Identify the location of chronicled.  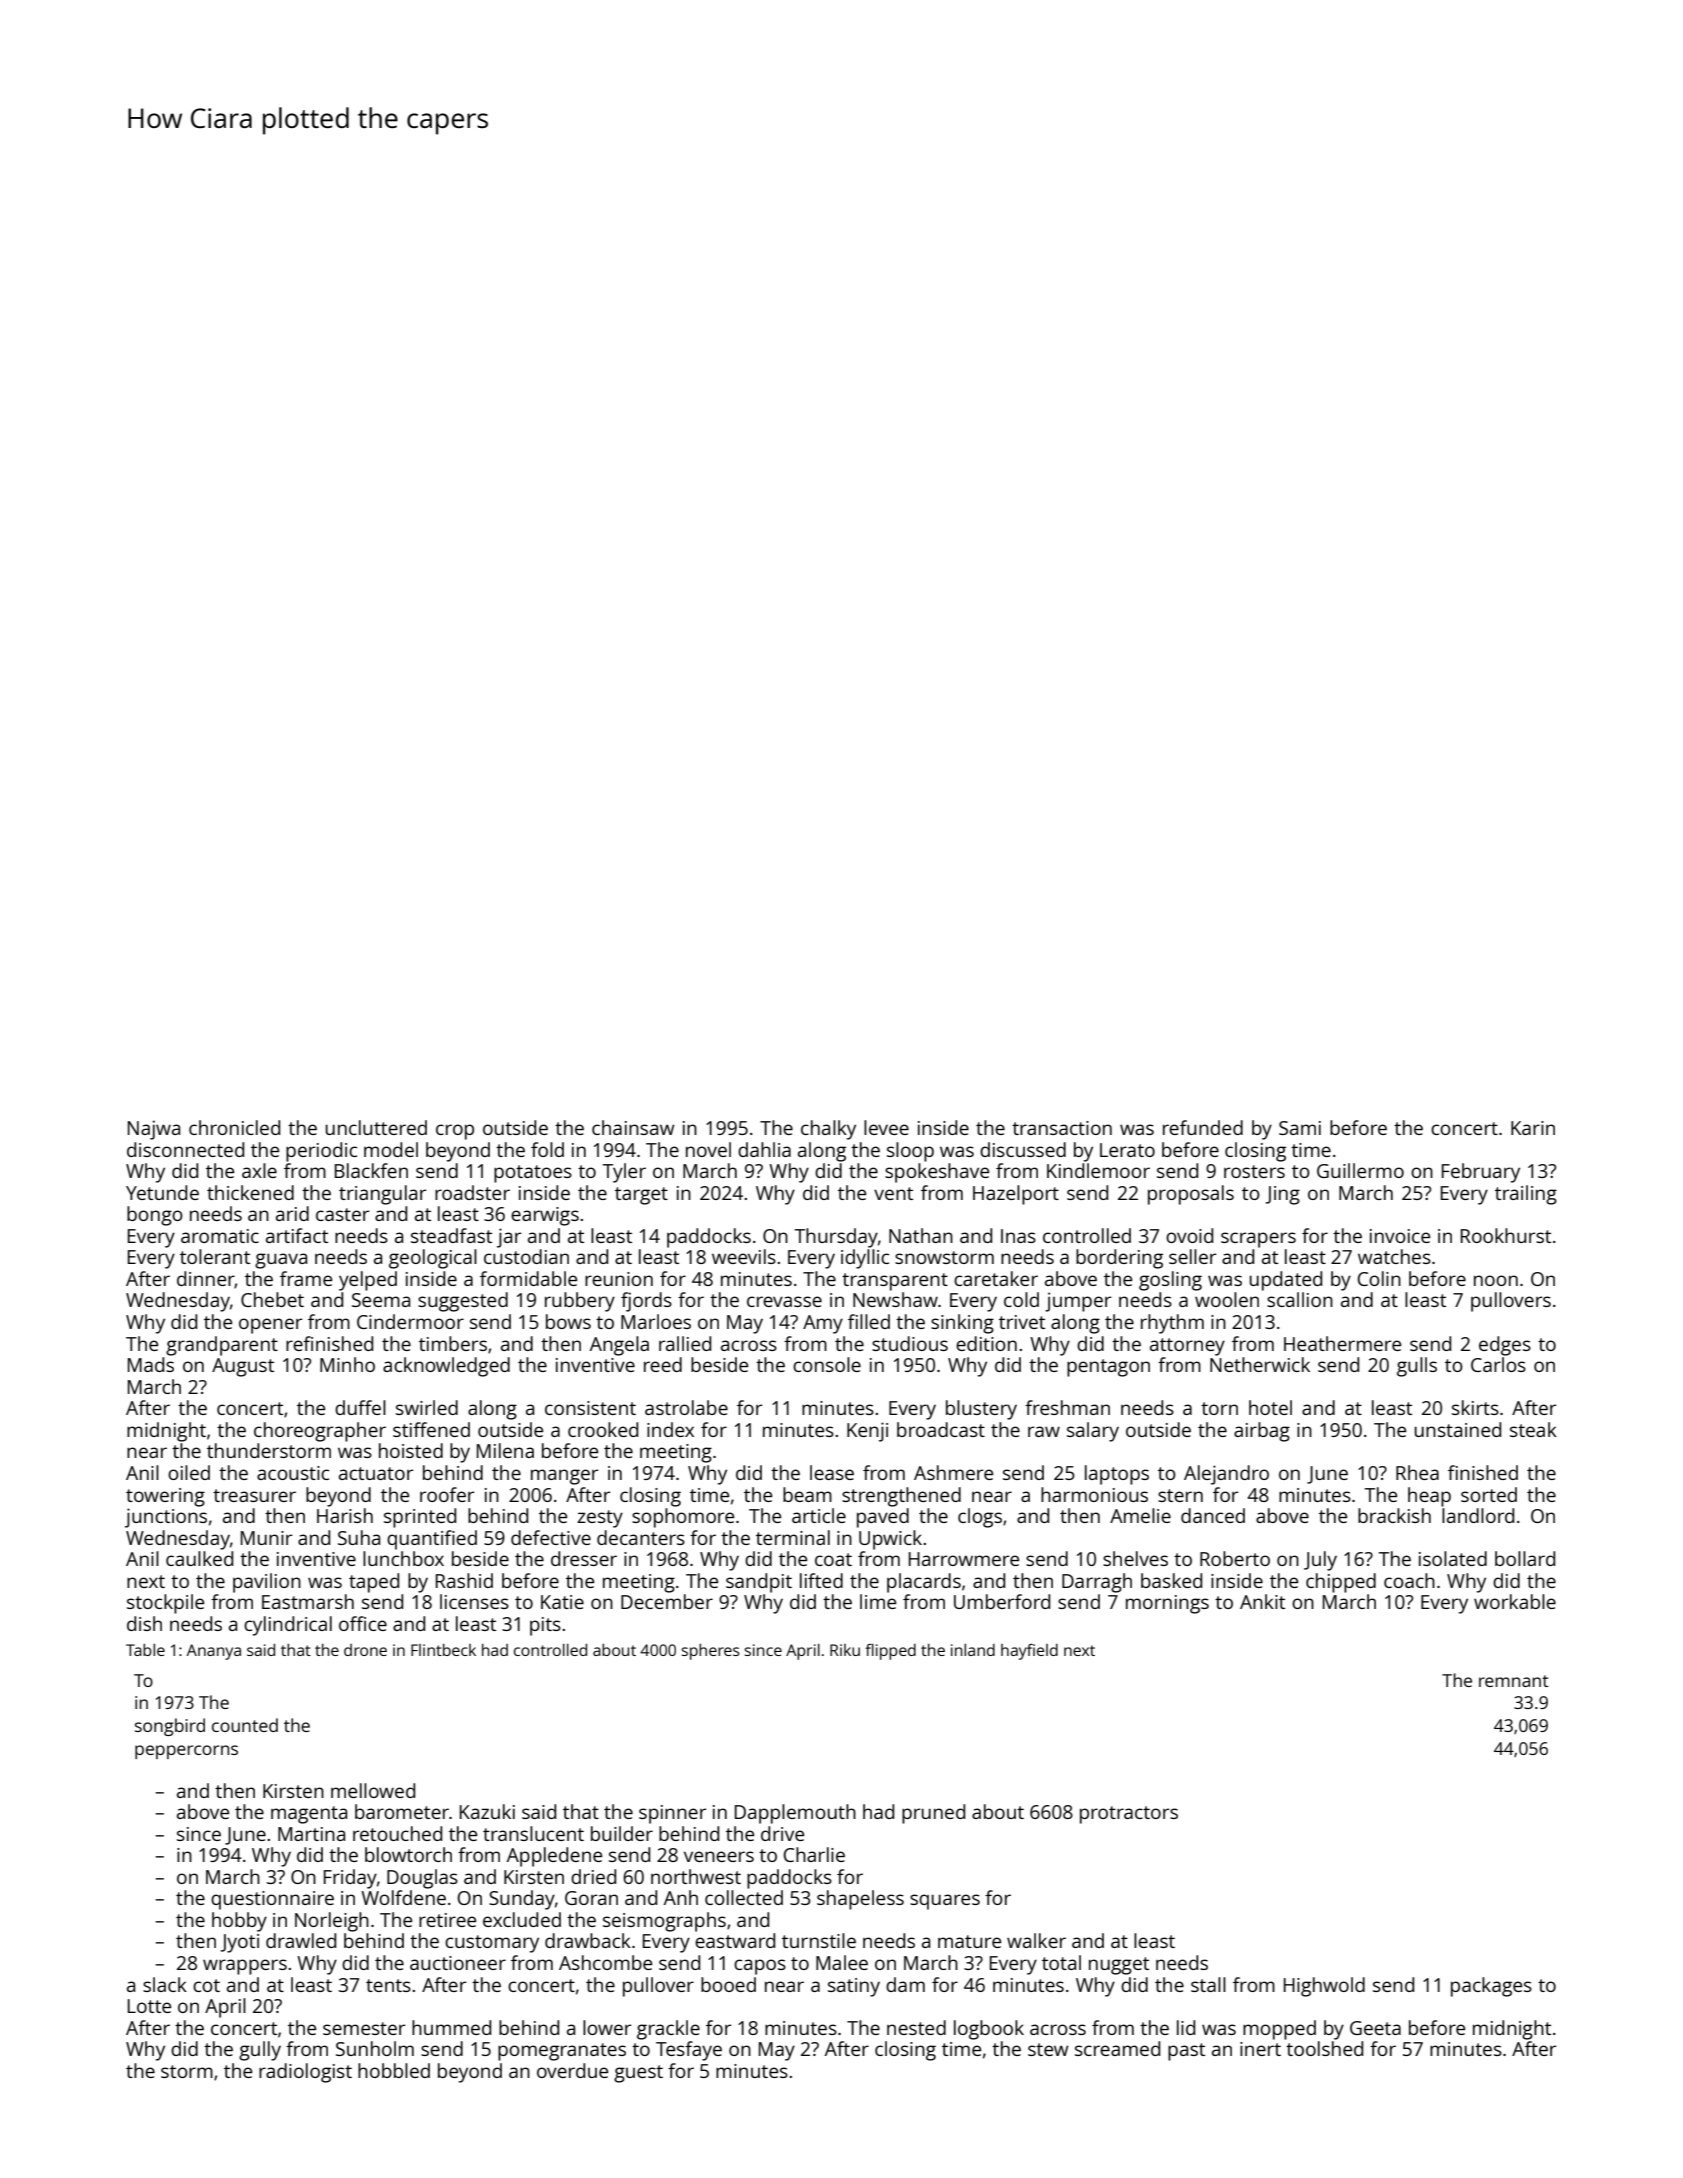
(234, 1127).
